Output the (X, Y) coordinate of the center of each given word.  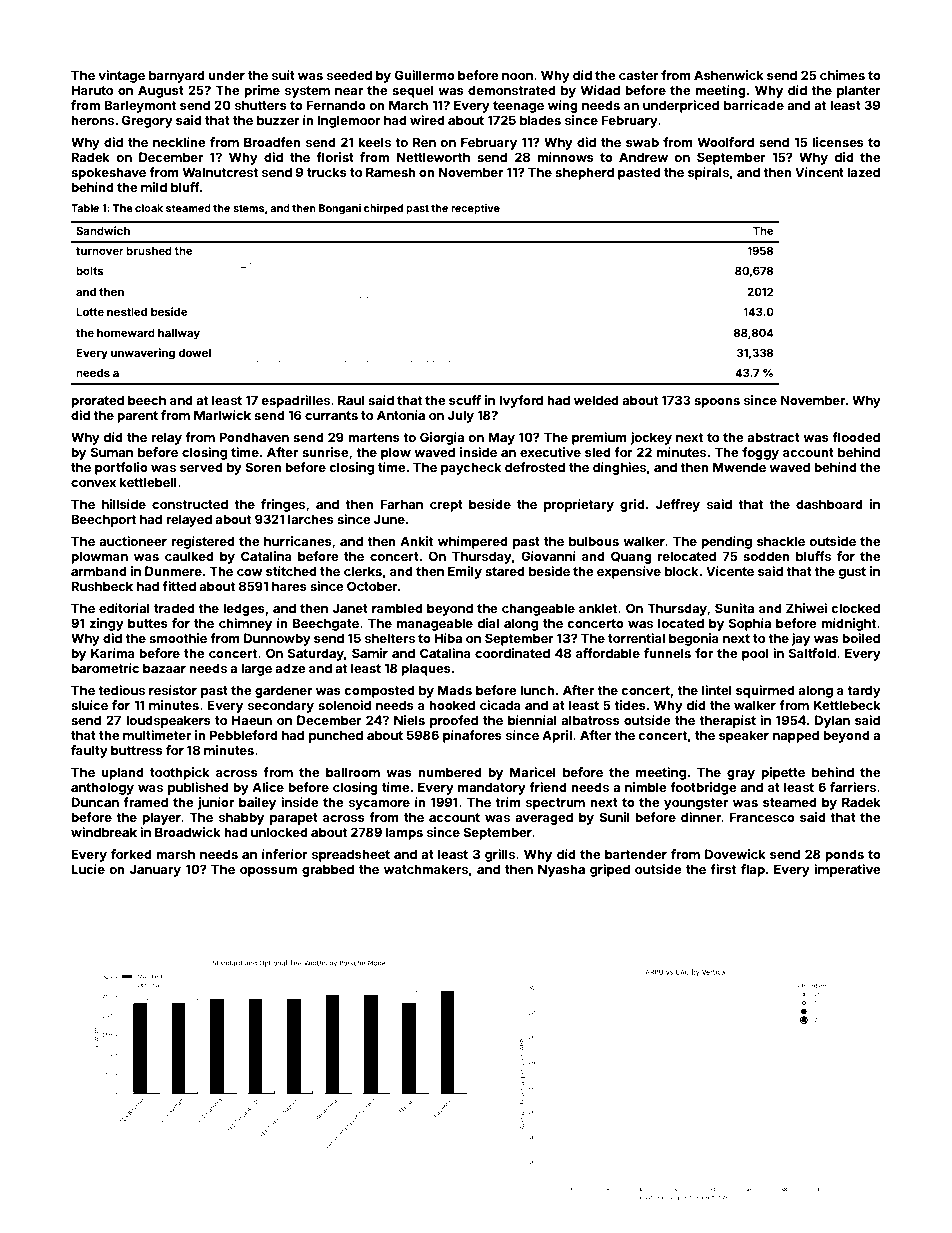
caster (639, 75)
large (256, 669)
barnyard (177, 76)
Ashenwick (729, 75)
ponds (844, 855)
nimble (645, 787)
